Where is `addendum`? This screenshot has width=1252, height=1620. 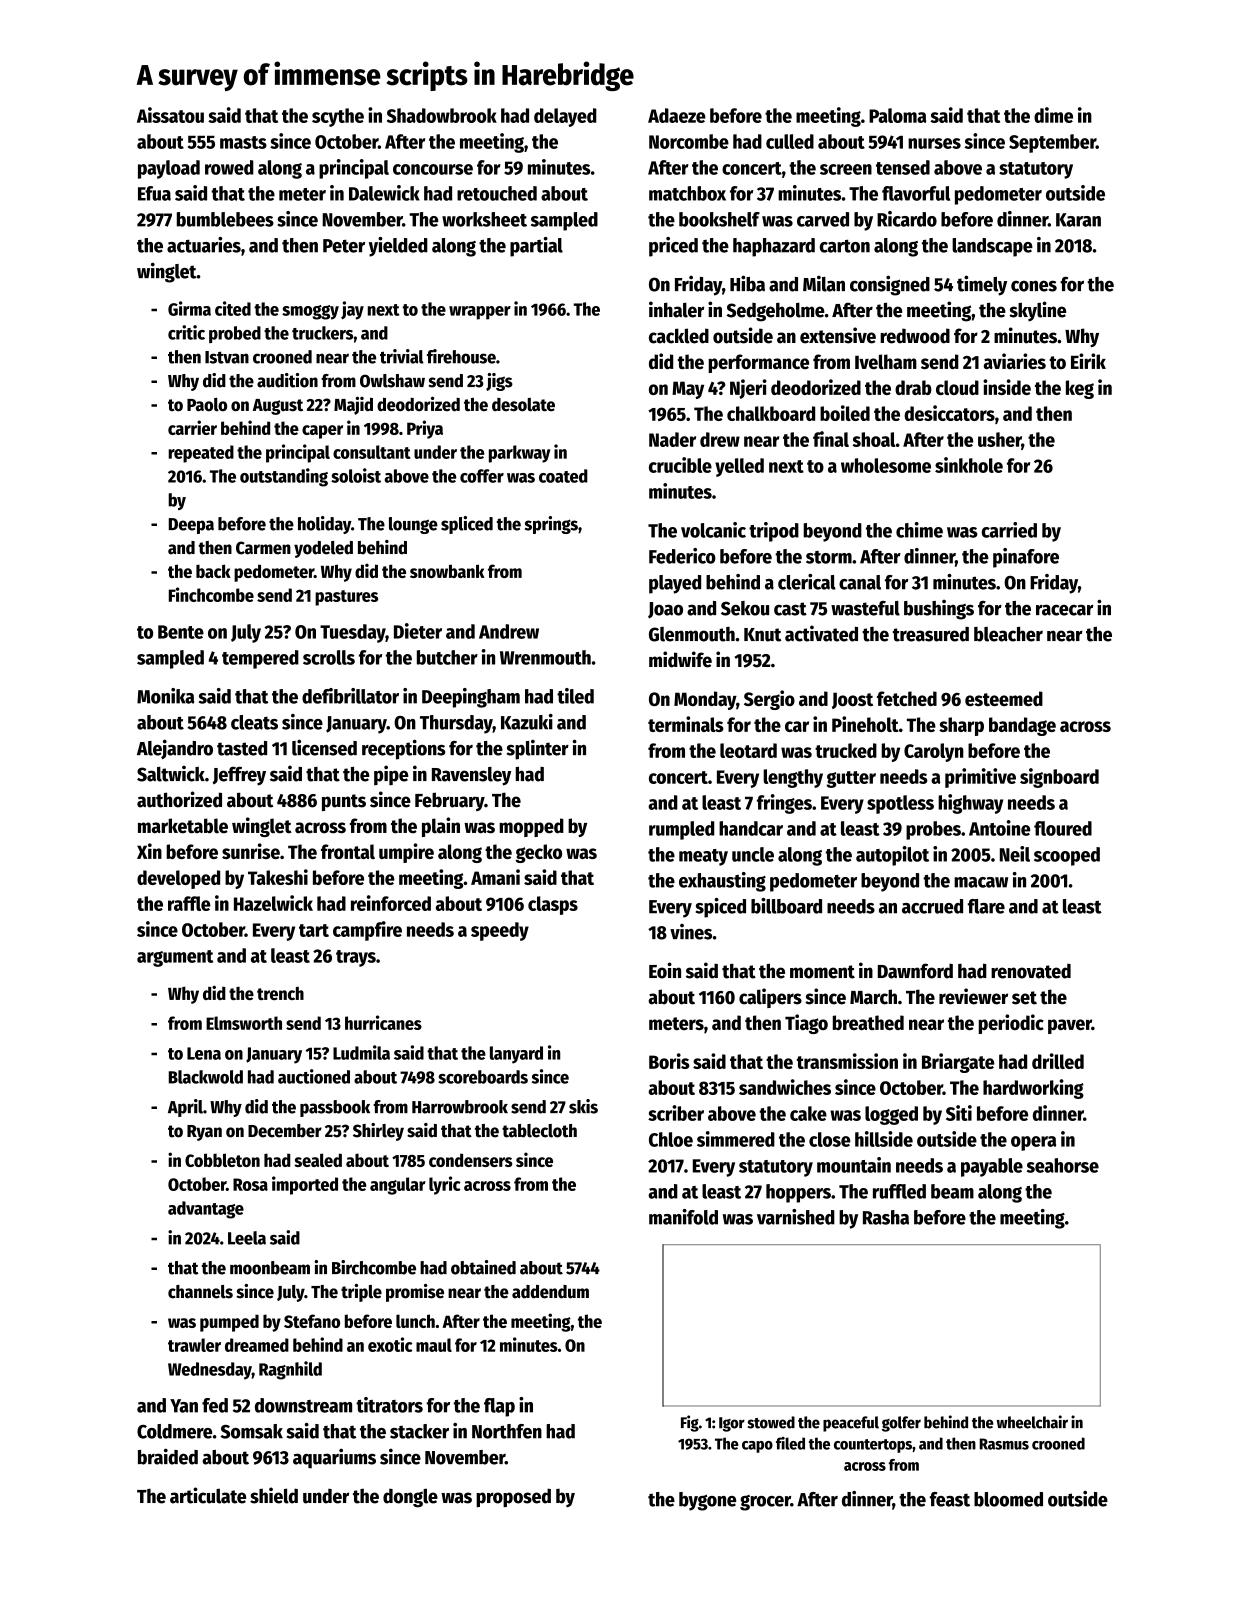
addendum is located at coordinates (550, 1292).
